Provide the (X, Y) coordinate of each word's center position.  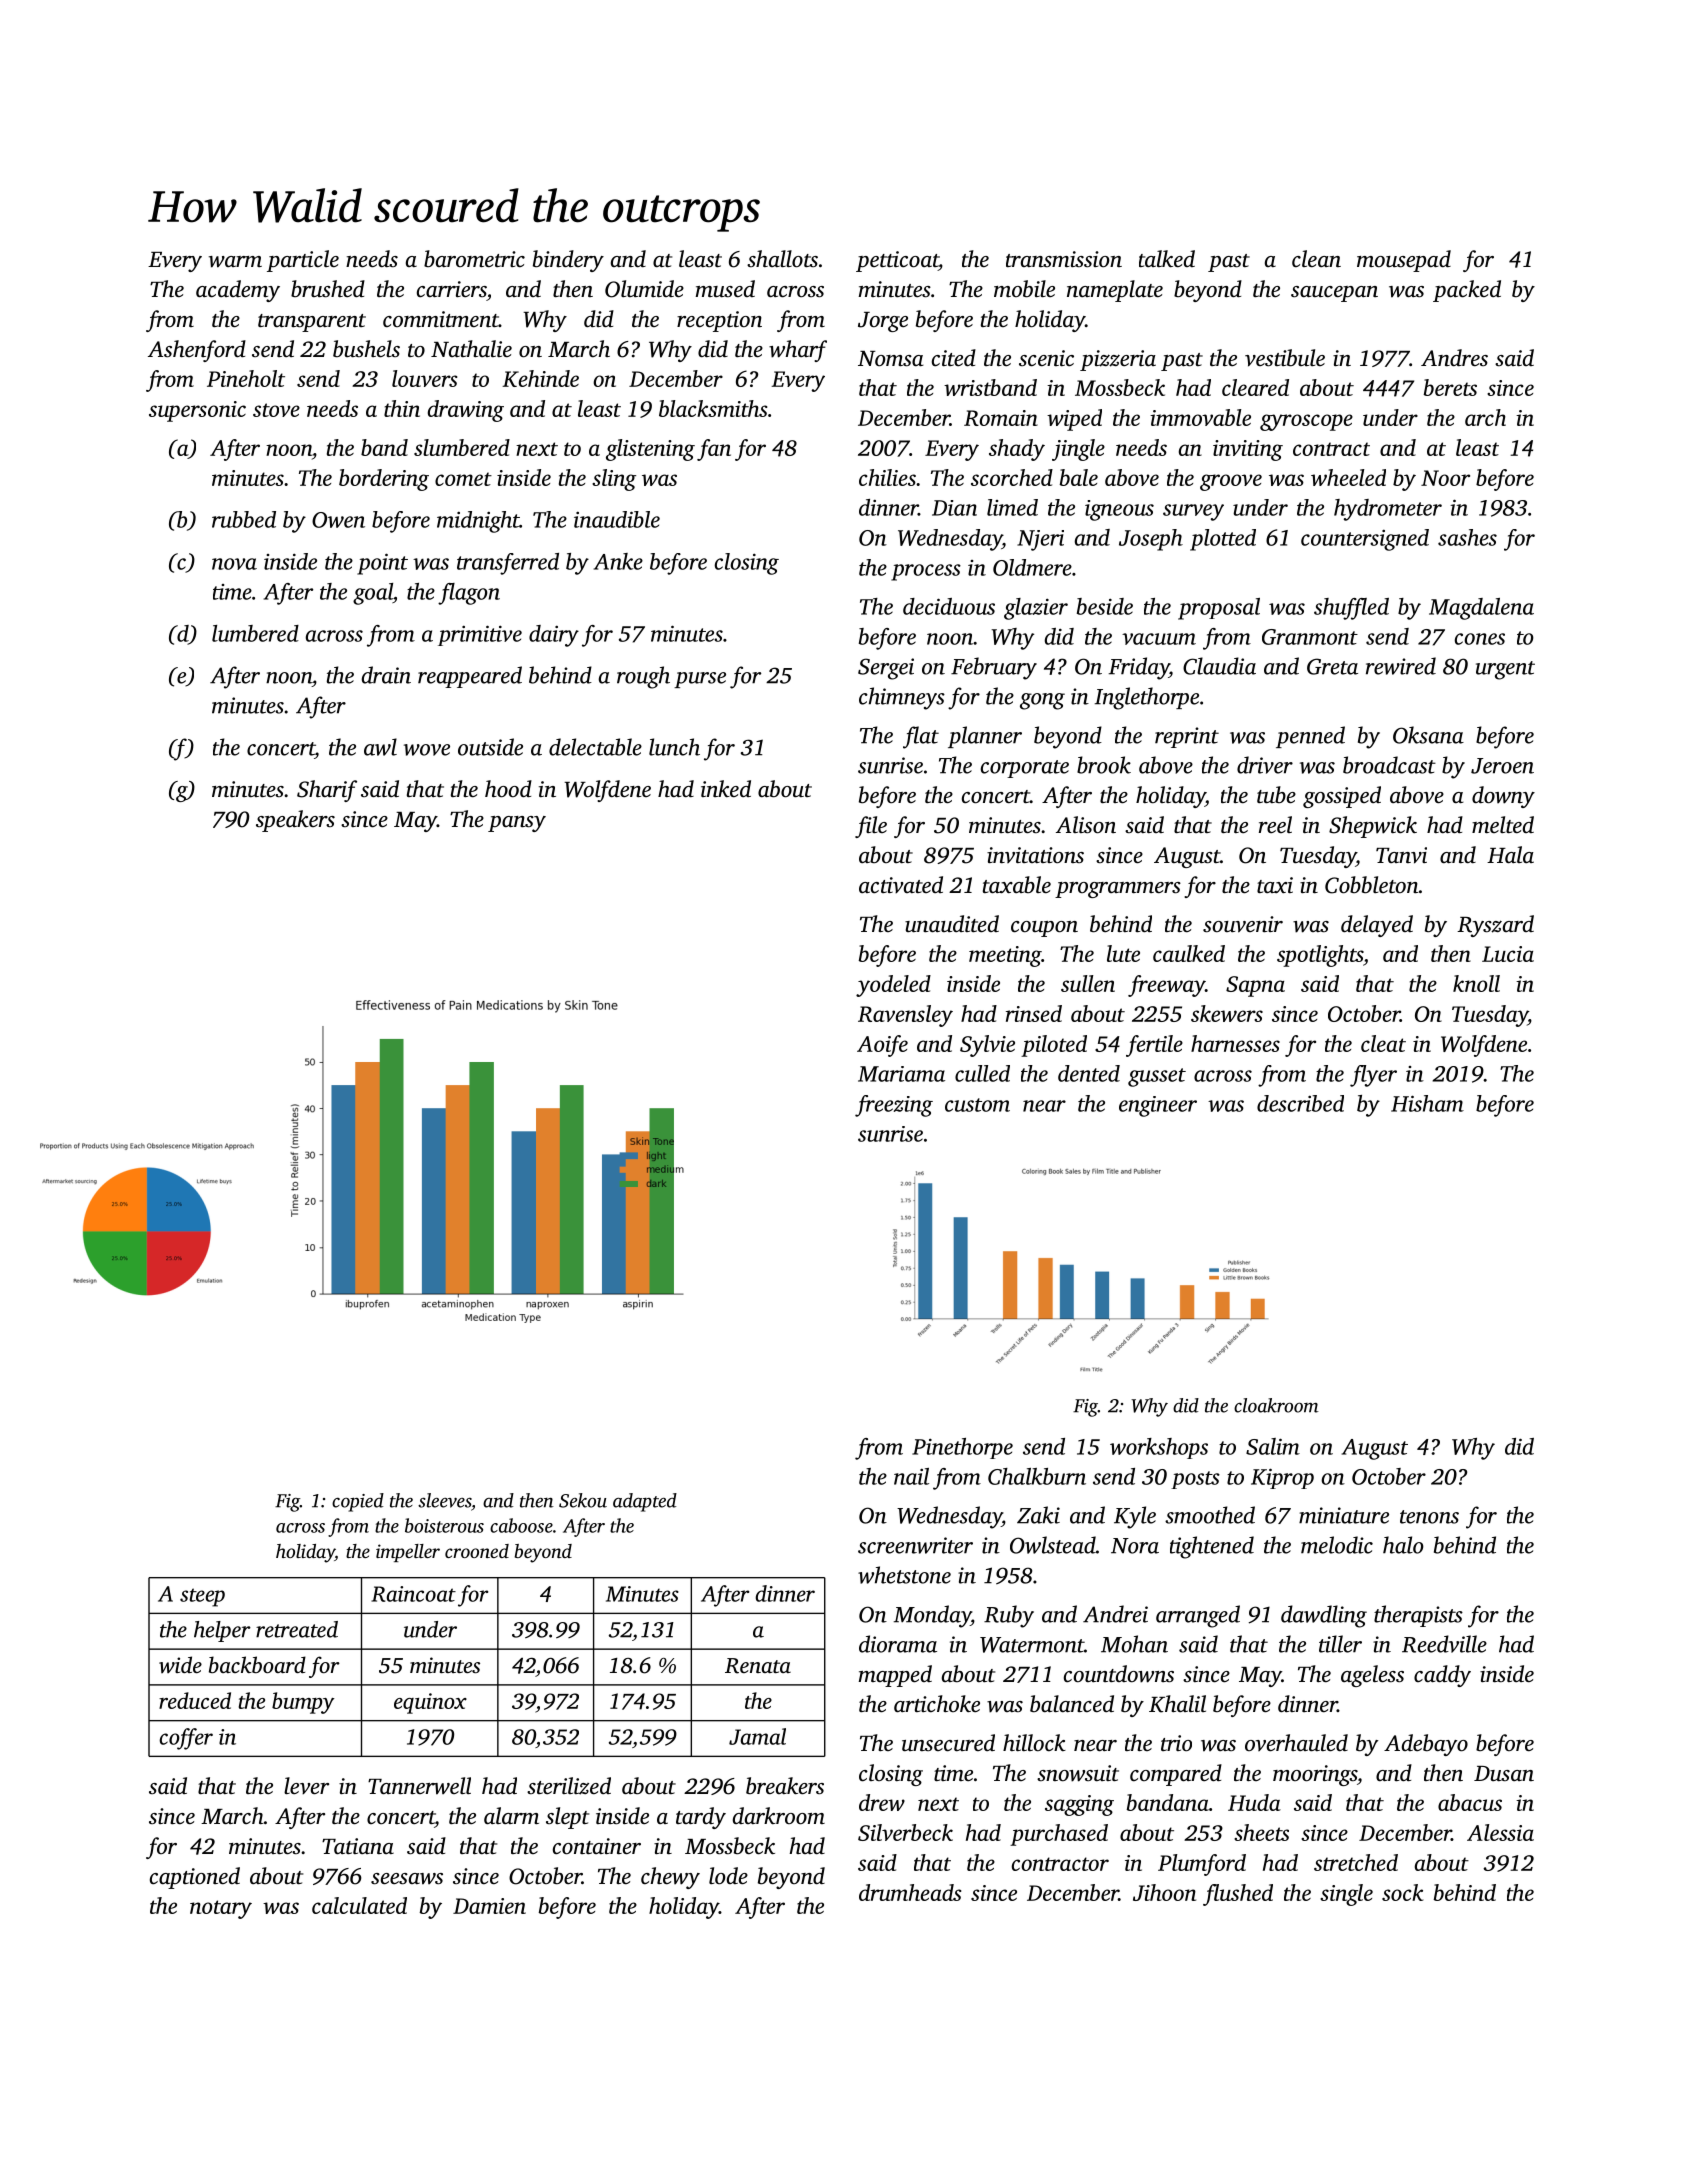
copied (358, 1502)
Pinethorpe (962, 1448)
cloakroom (1276, 1405)
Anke (618, 561)
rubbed (244, 519)
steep (202, 1597)
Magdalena (1481, 609)
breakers (785, 1786)
